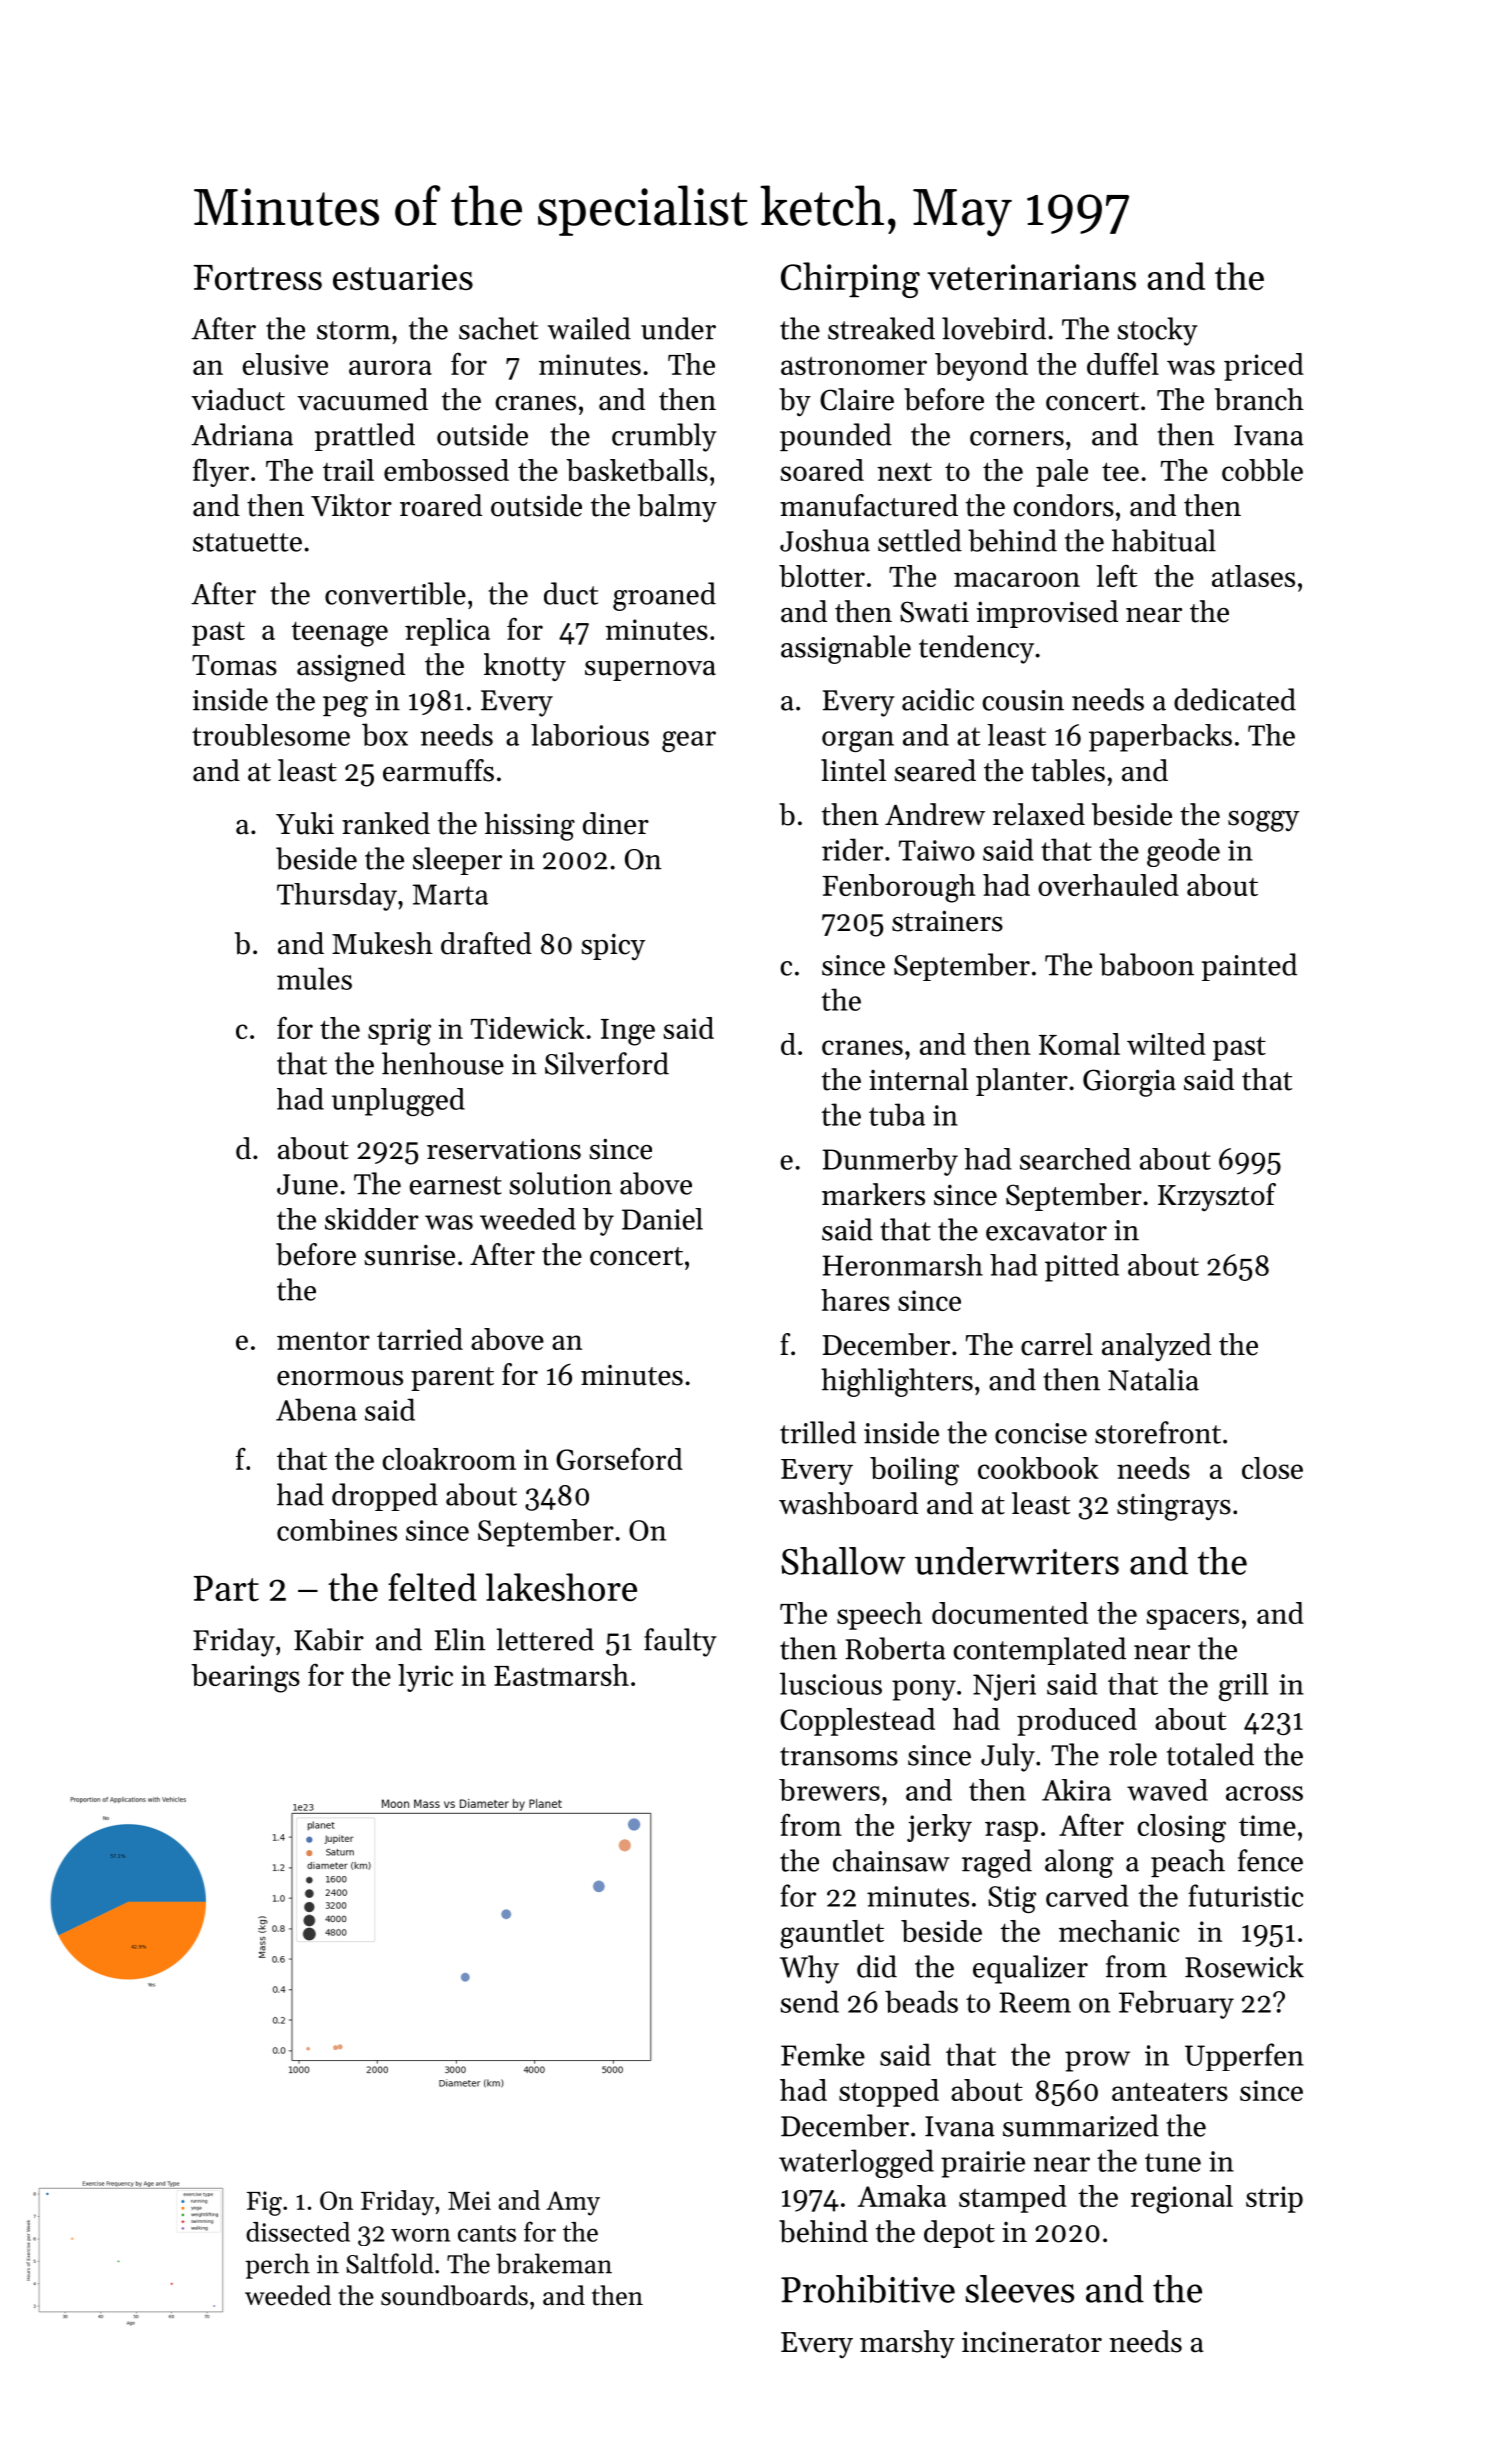  Describe the element at coordinates (846, 649) in the screenshot. I see `assignable` at that location.
